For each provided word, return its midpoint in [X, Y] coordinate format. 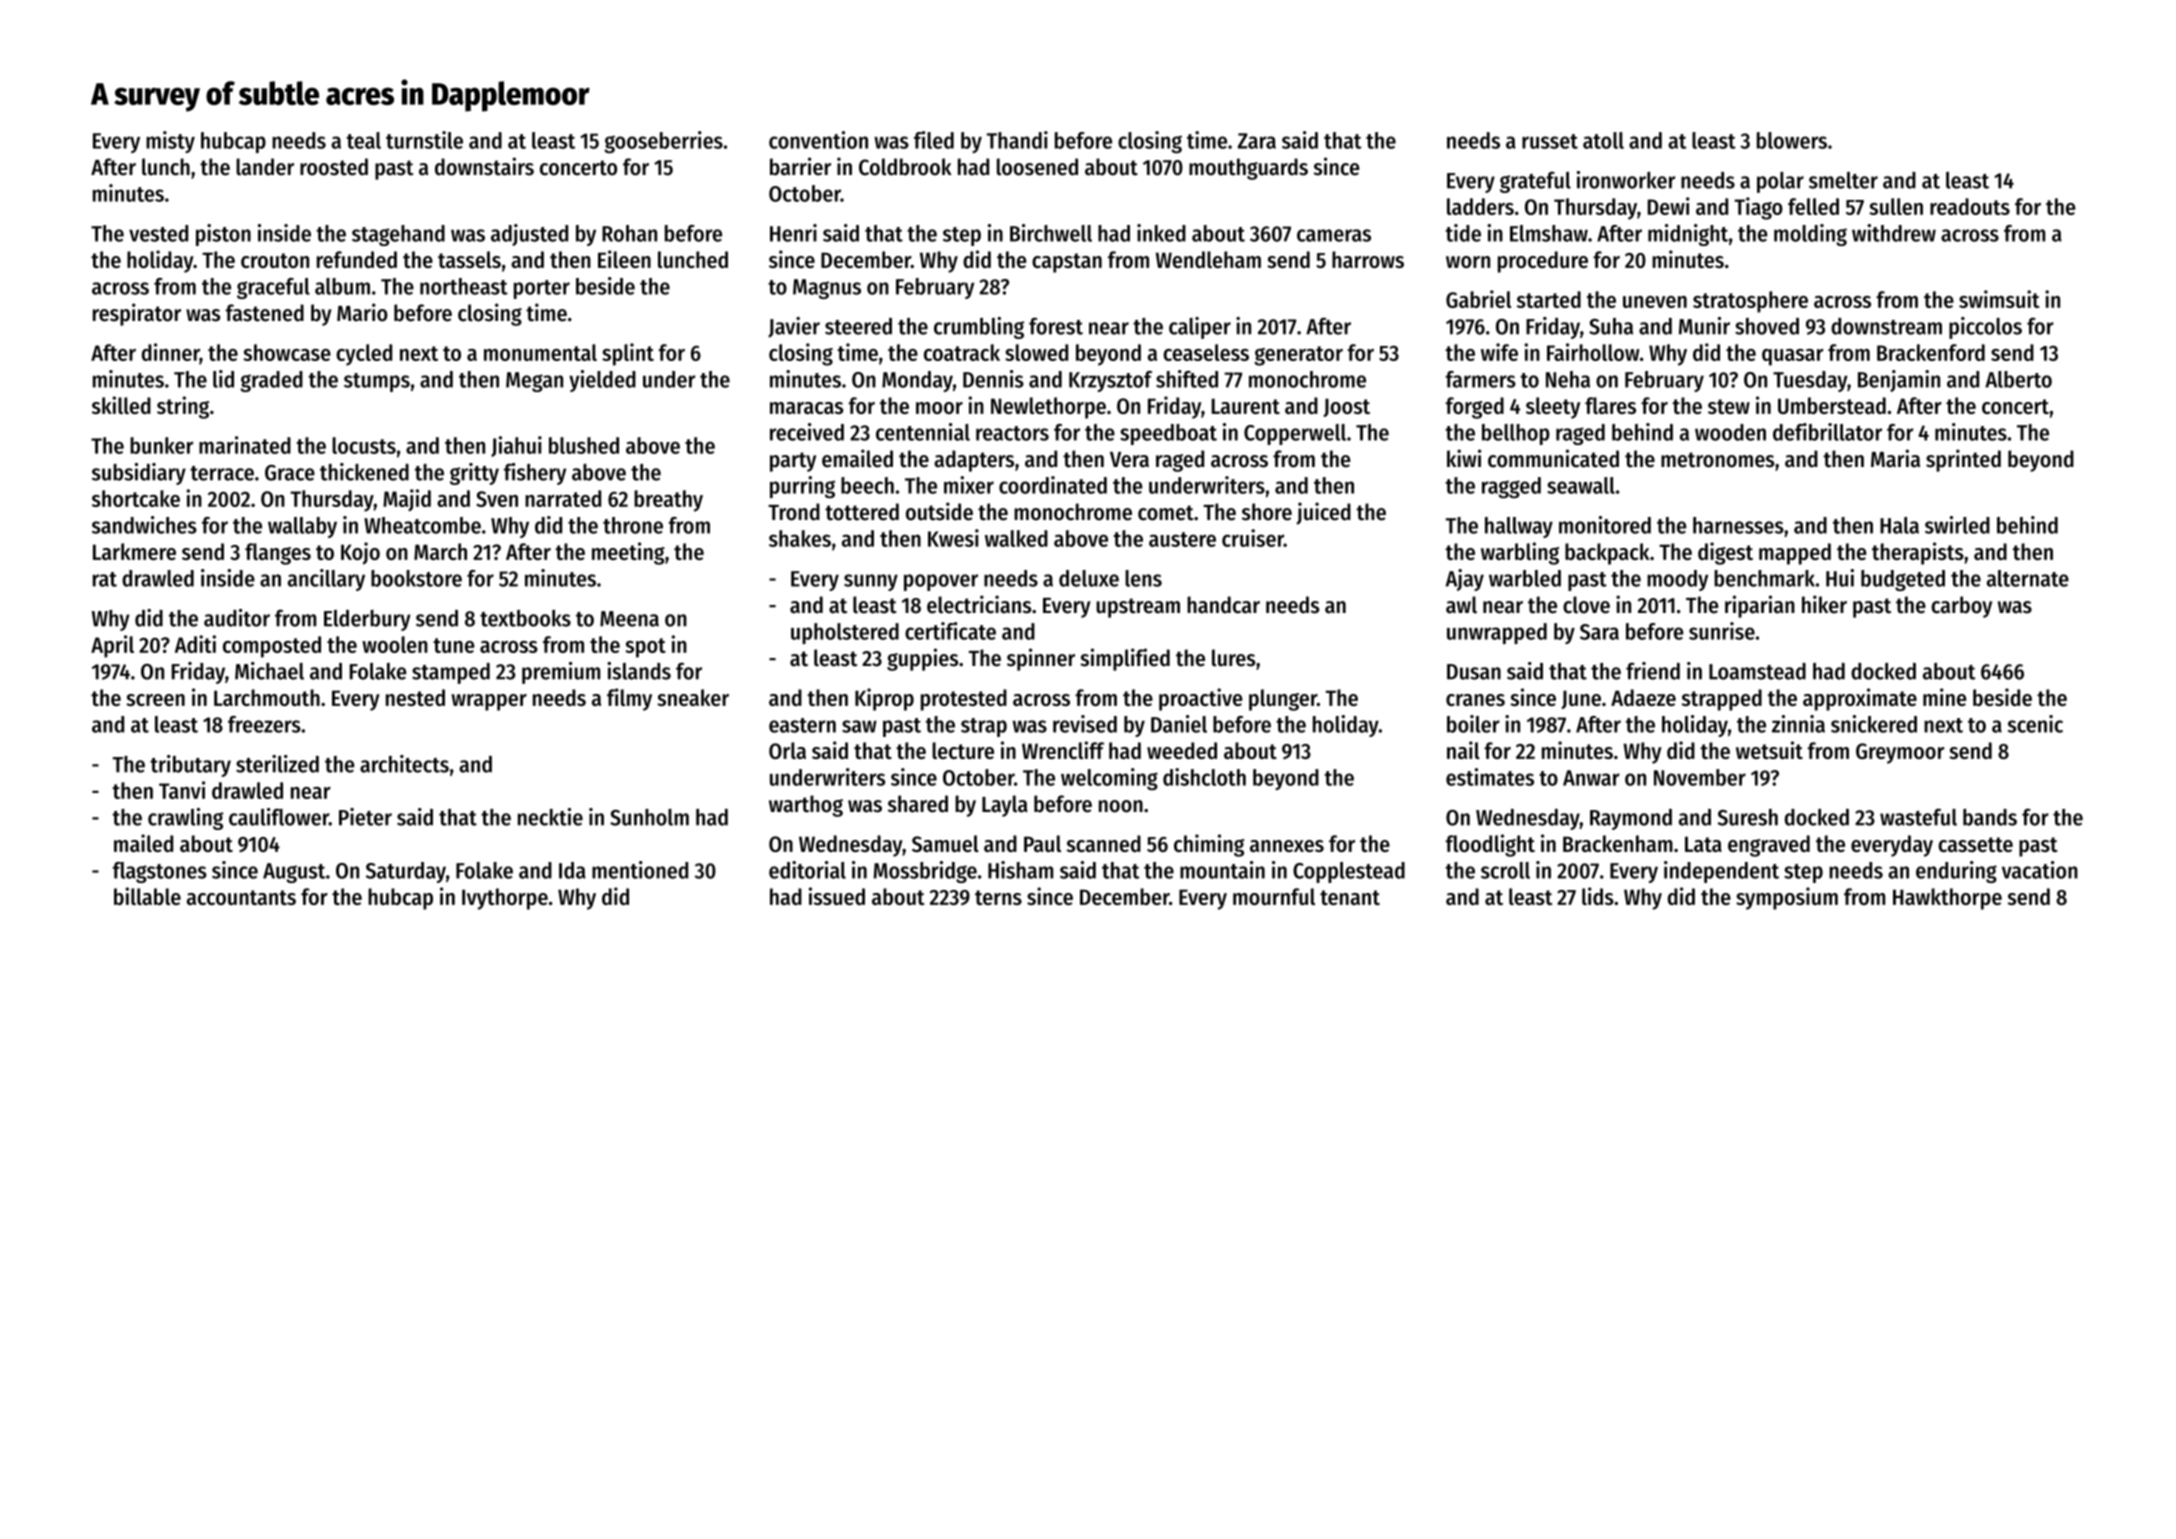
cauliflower [279, 817]
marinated [245, 445]
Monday [917, 381]
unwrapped [1497, 633]
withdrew [1894, 233]
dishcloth [1204, 777]
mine [1944, 697]
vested [158, 233]
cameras [1334, 235]
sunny [871, 582]
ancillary [326, 580]
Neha [1568, 379]
